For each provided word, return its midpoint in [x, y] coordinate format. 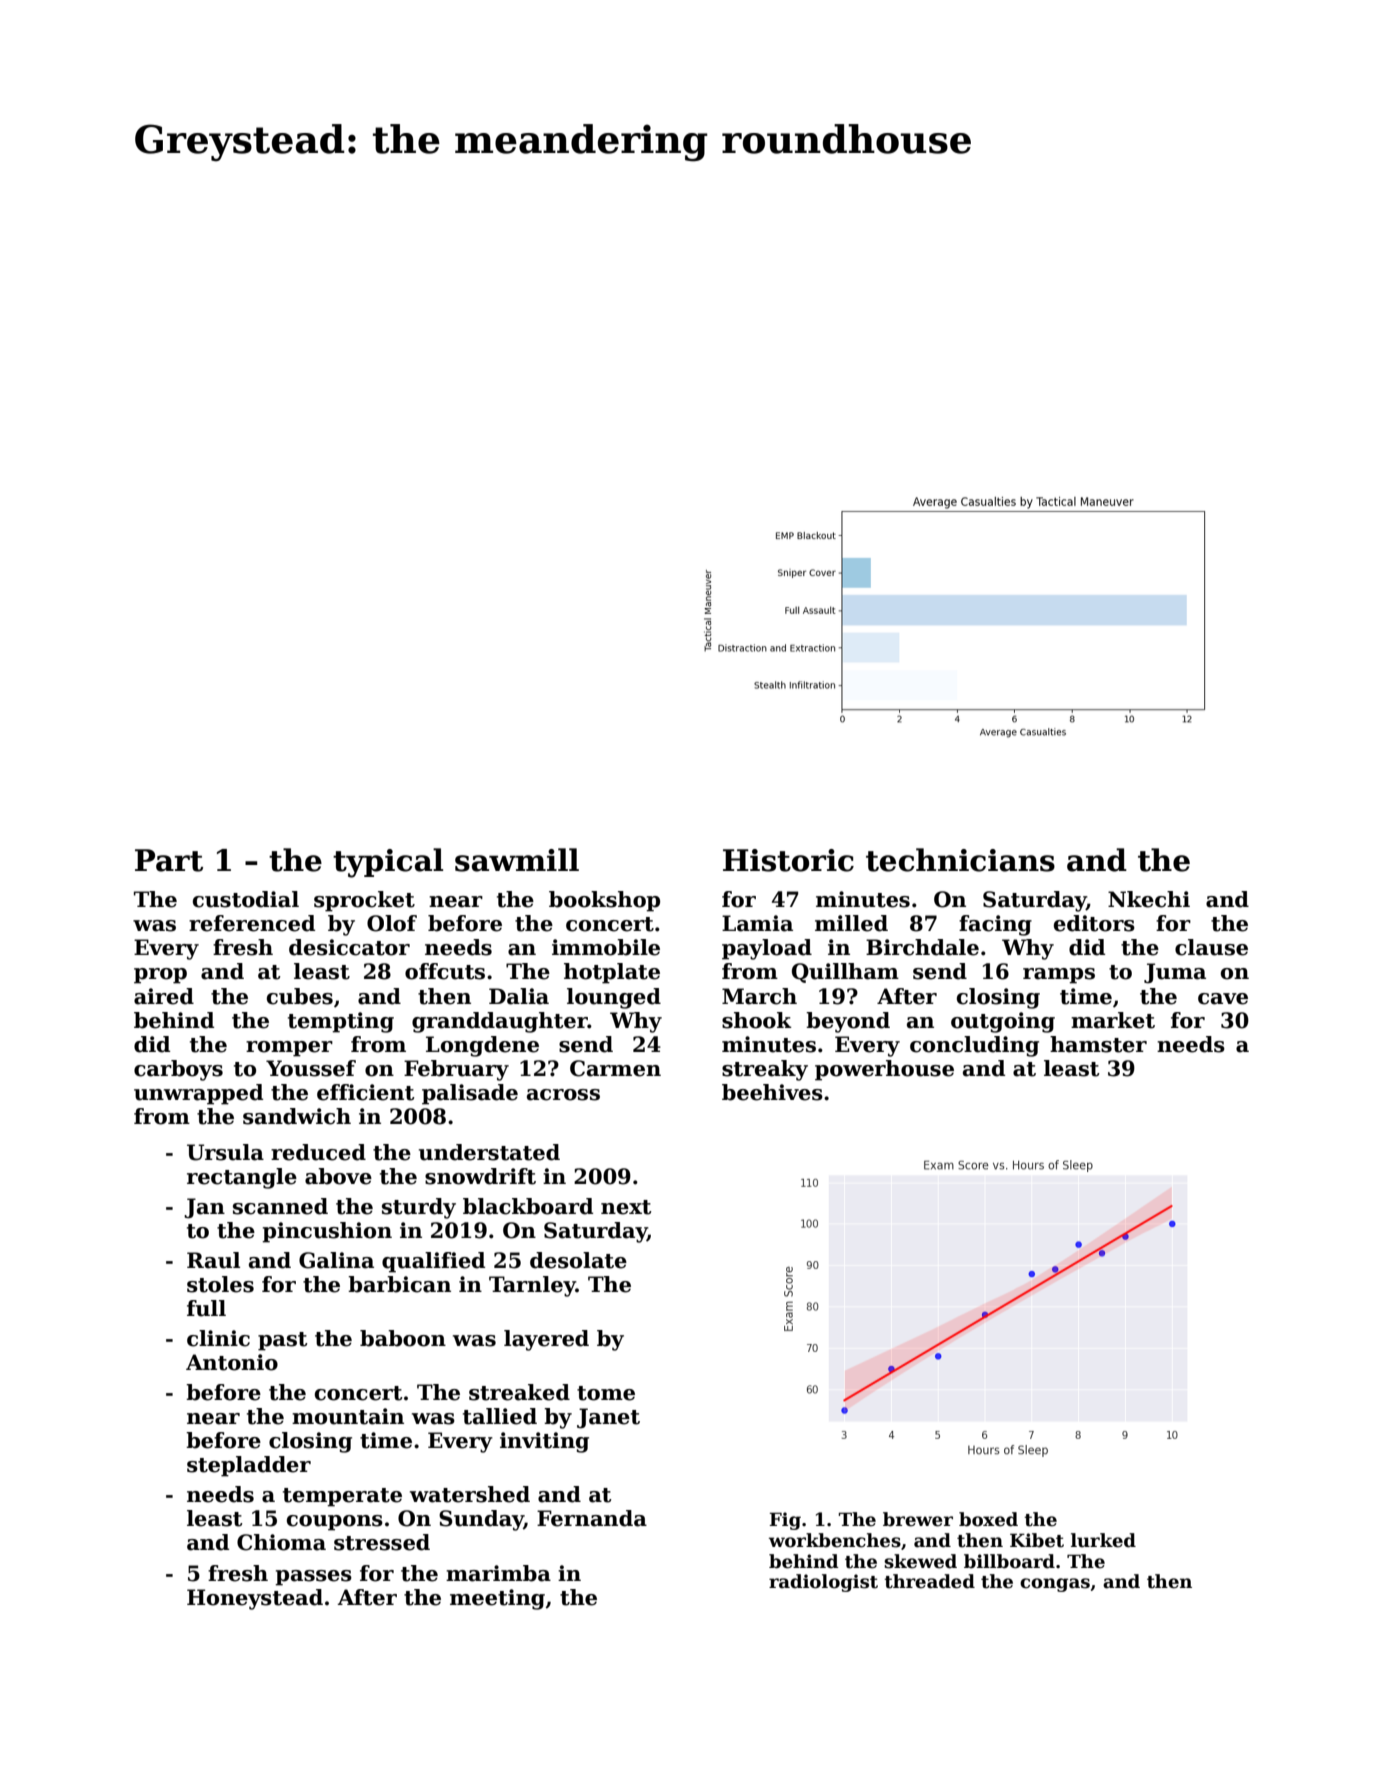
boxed [988, 1519]
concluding [974, 1046]
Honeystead [255, 1599]
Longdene [482, 1046]
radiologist [823, 1583]
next [626, 1207]
